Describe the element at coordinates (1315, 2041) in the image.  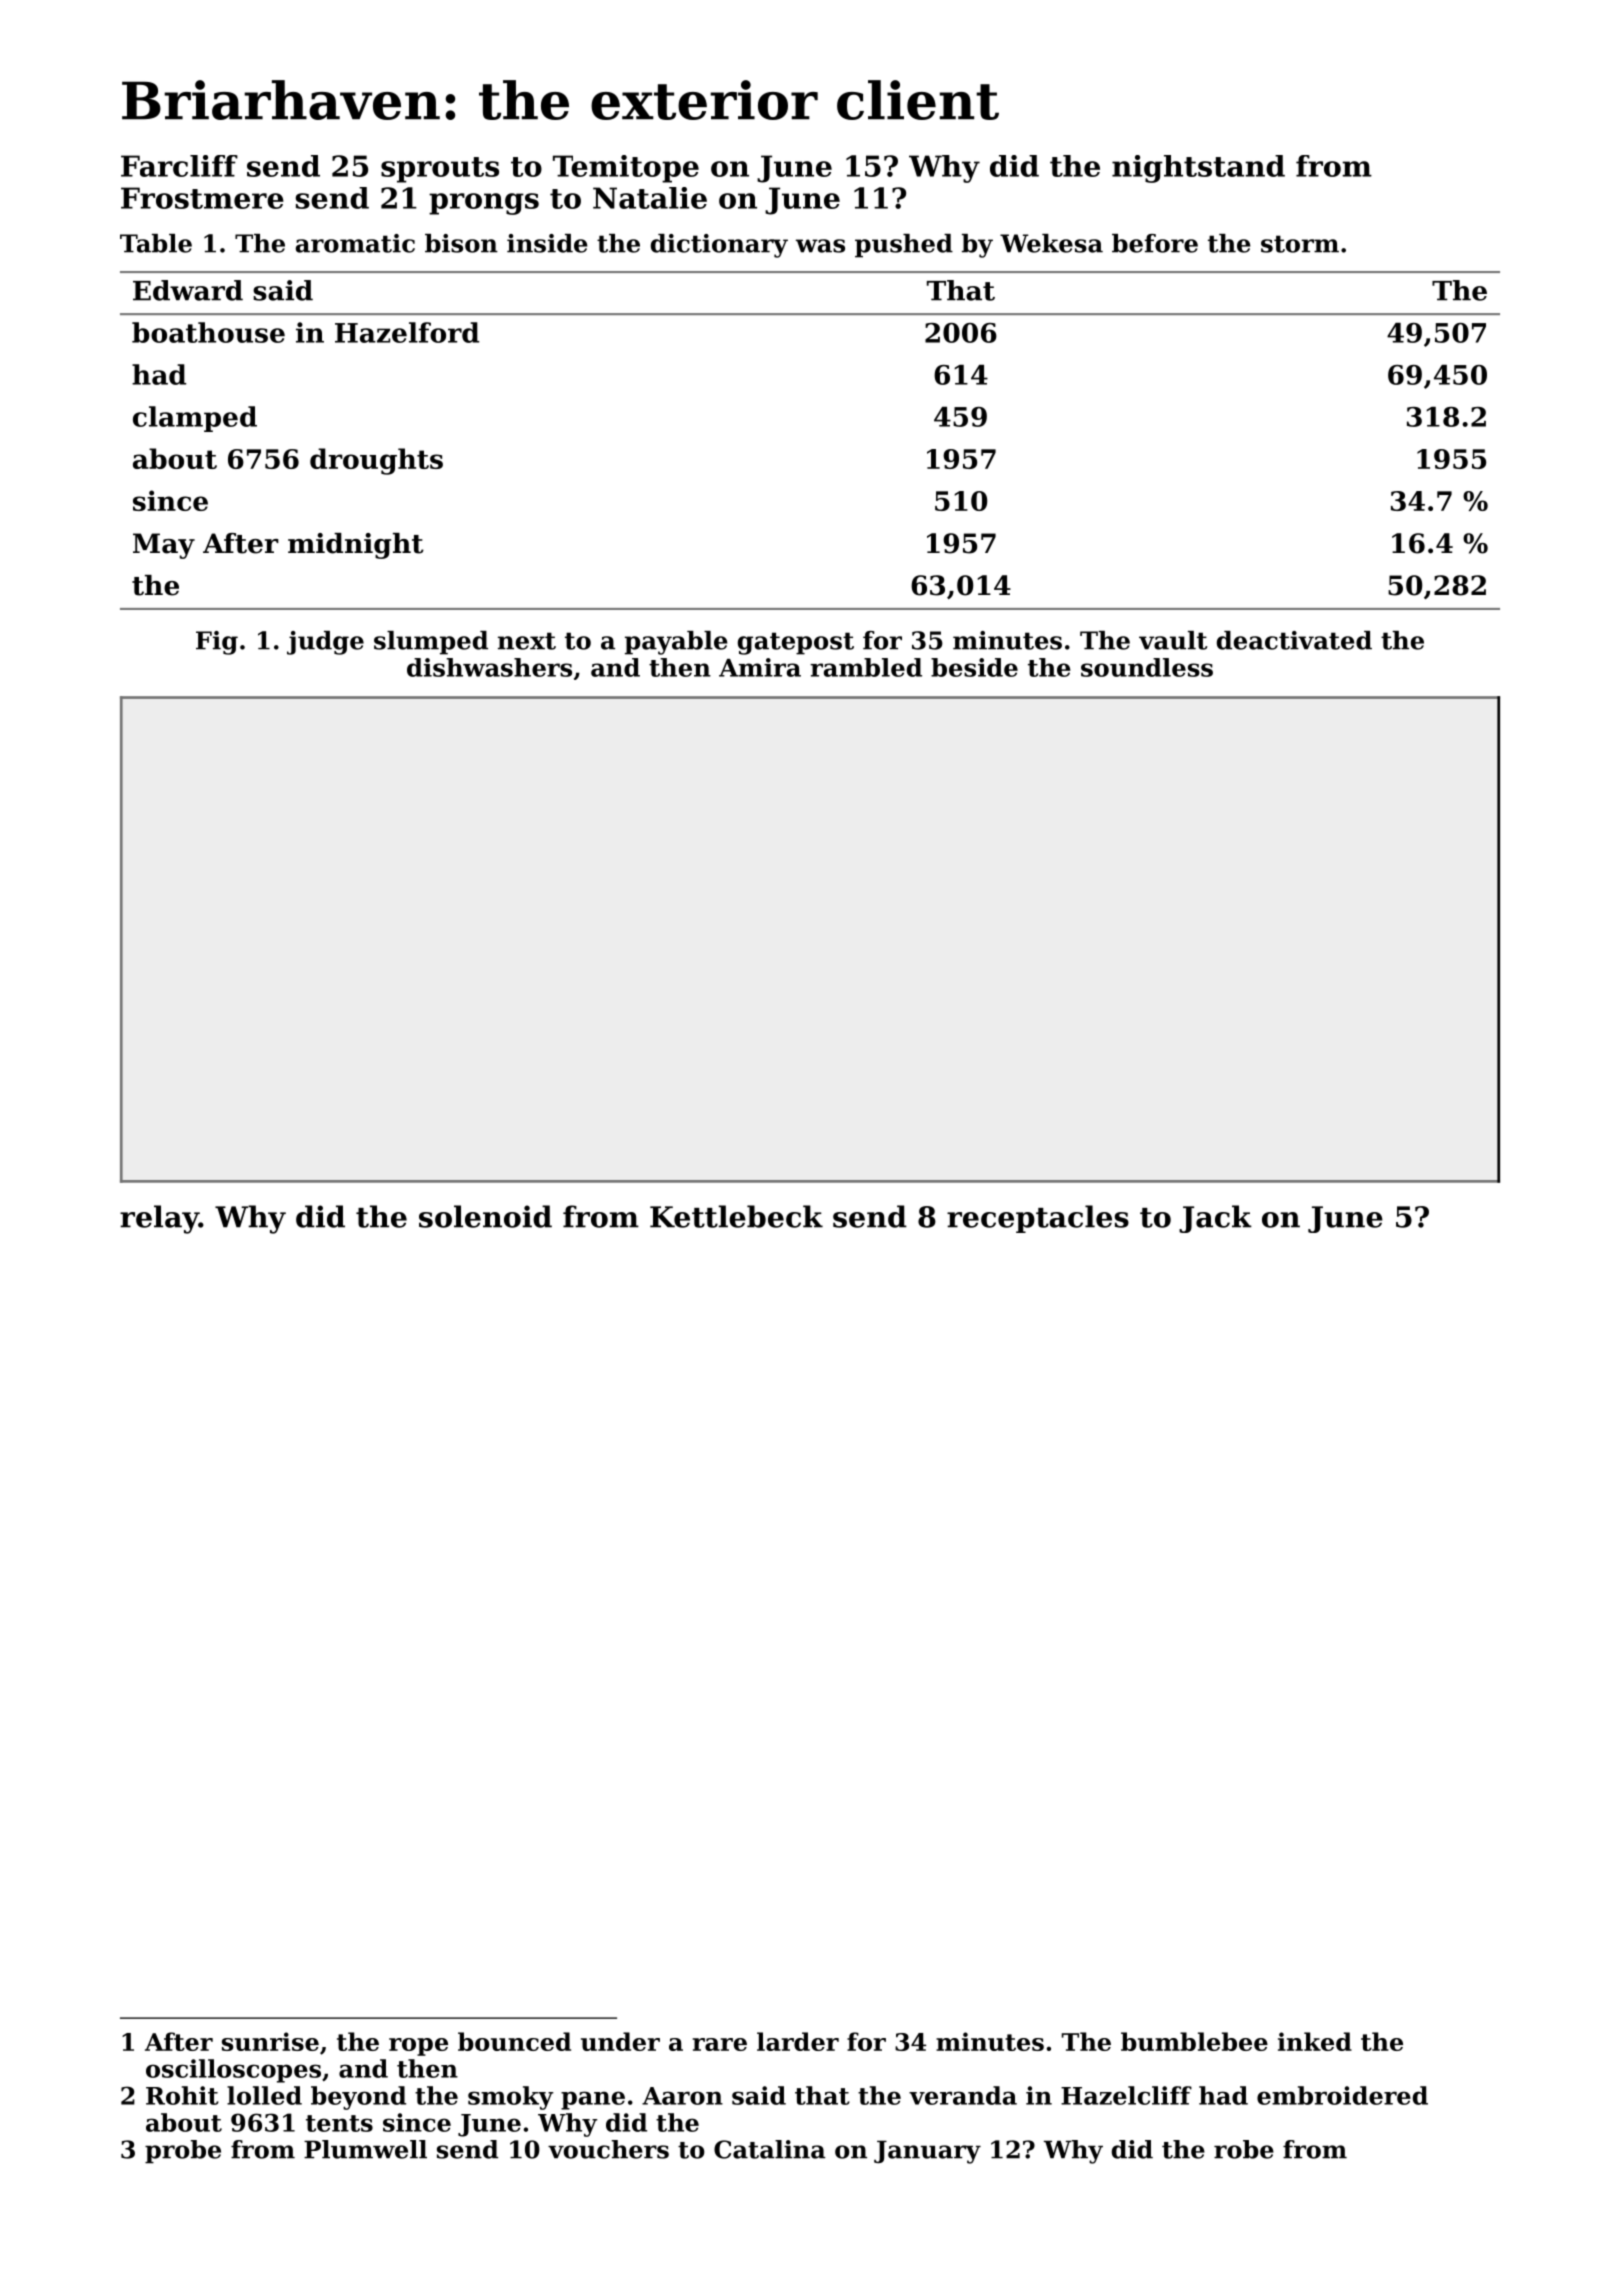
I see `inked` at that location.
